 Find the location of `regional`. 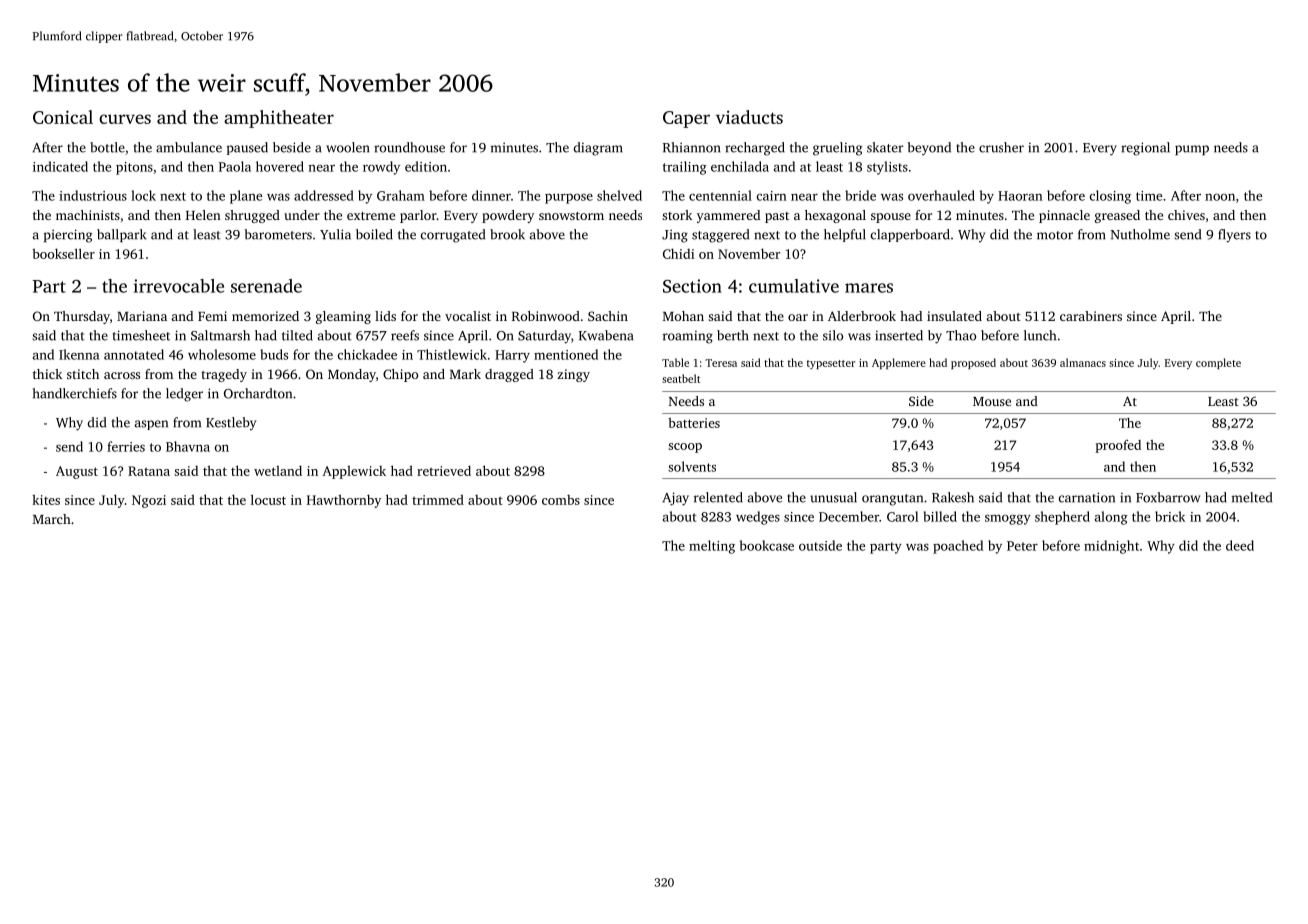

regional is located at coordinates (1145, 149).
